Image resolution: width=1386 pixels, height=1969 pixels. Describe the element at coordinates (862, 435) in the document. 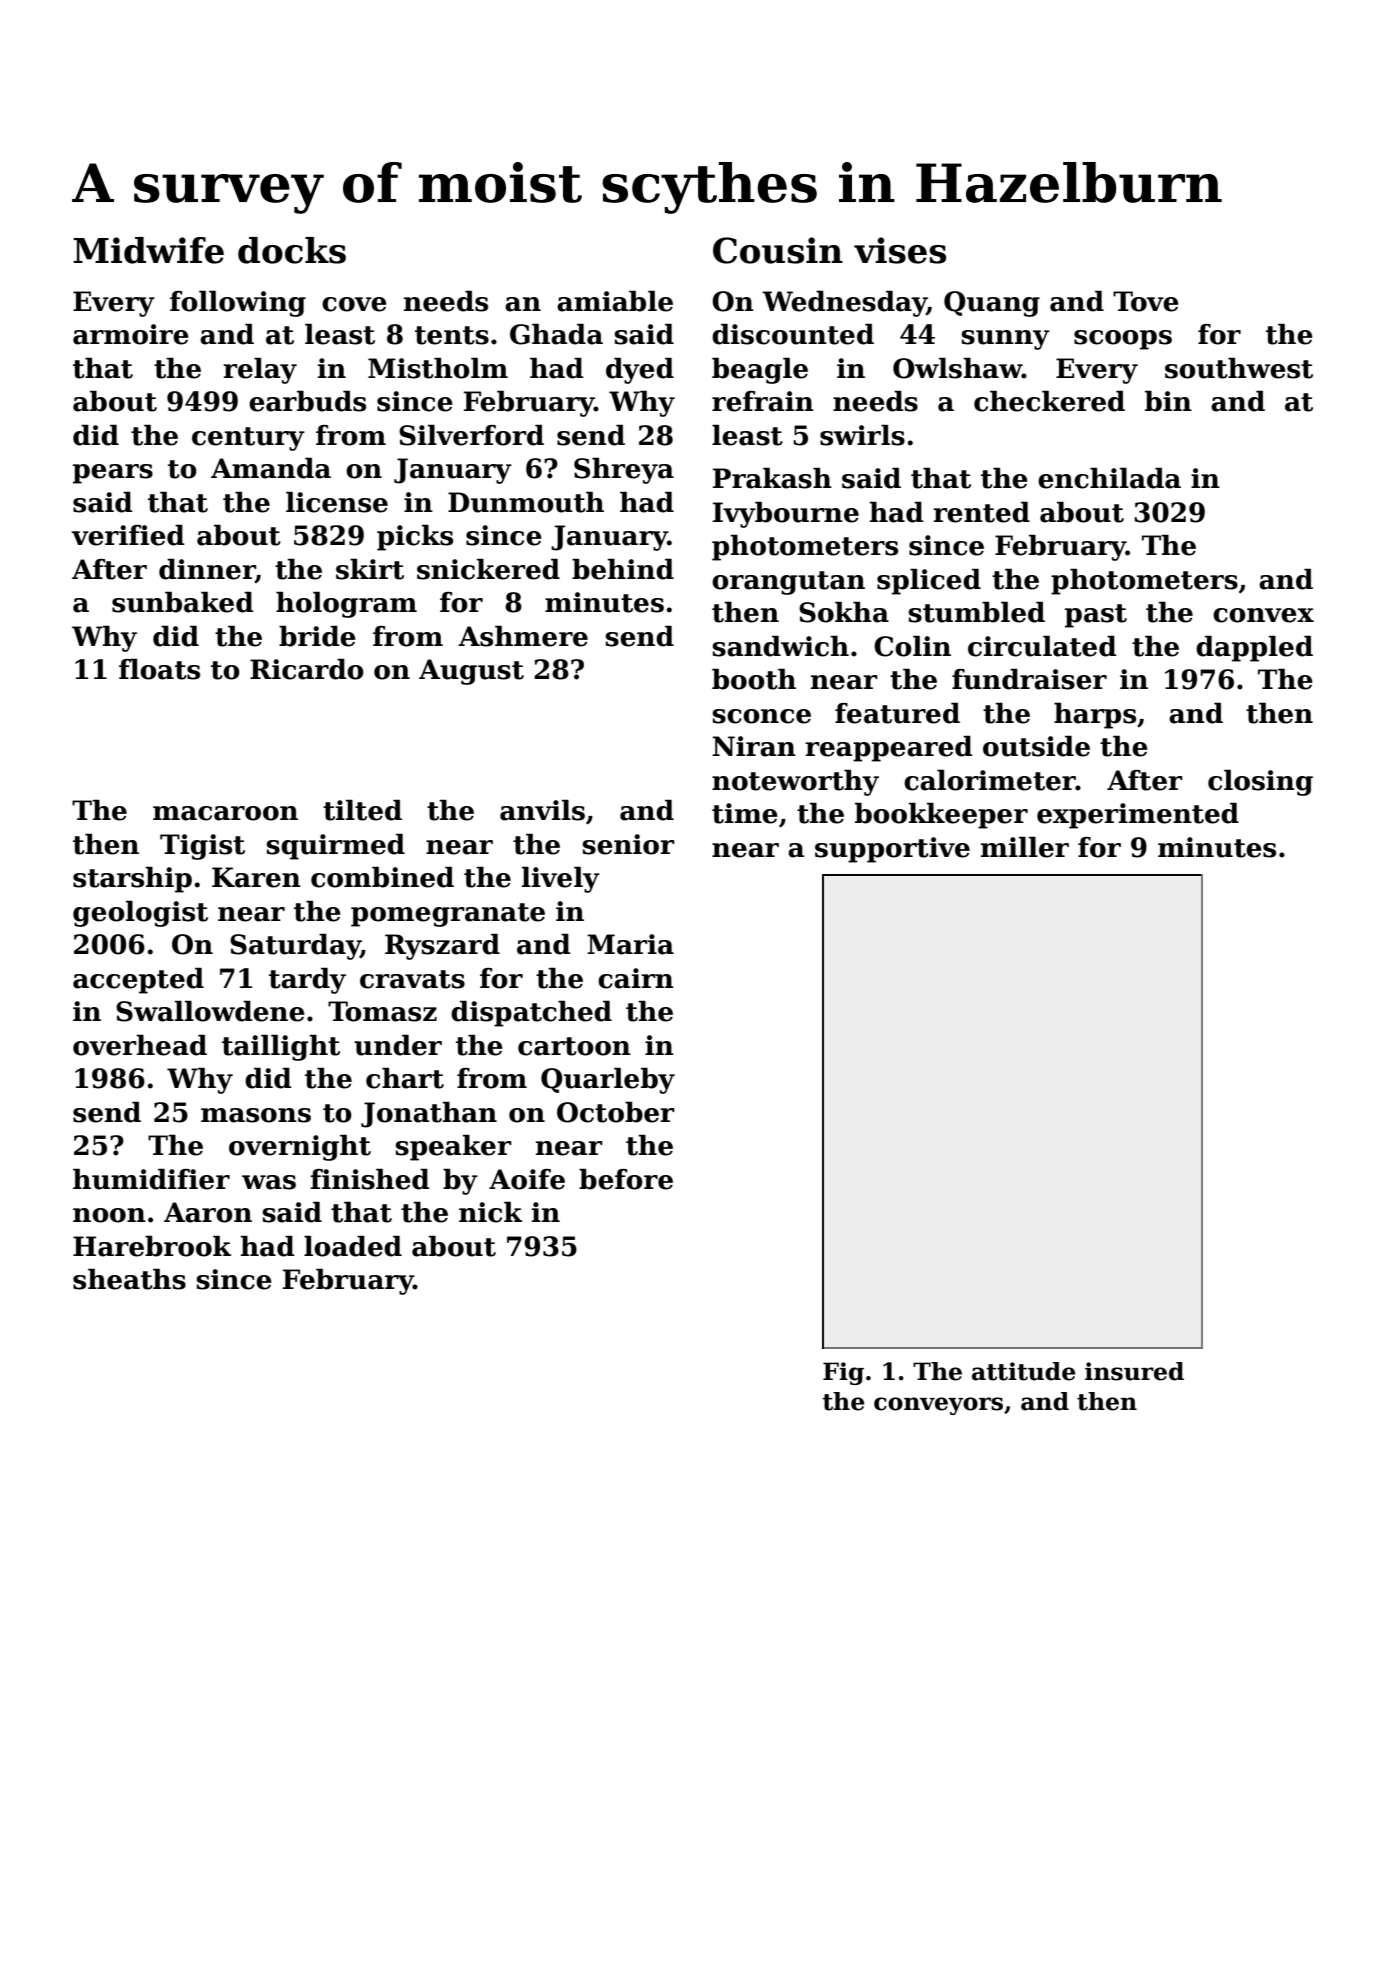

I see `swirls` at that location.
